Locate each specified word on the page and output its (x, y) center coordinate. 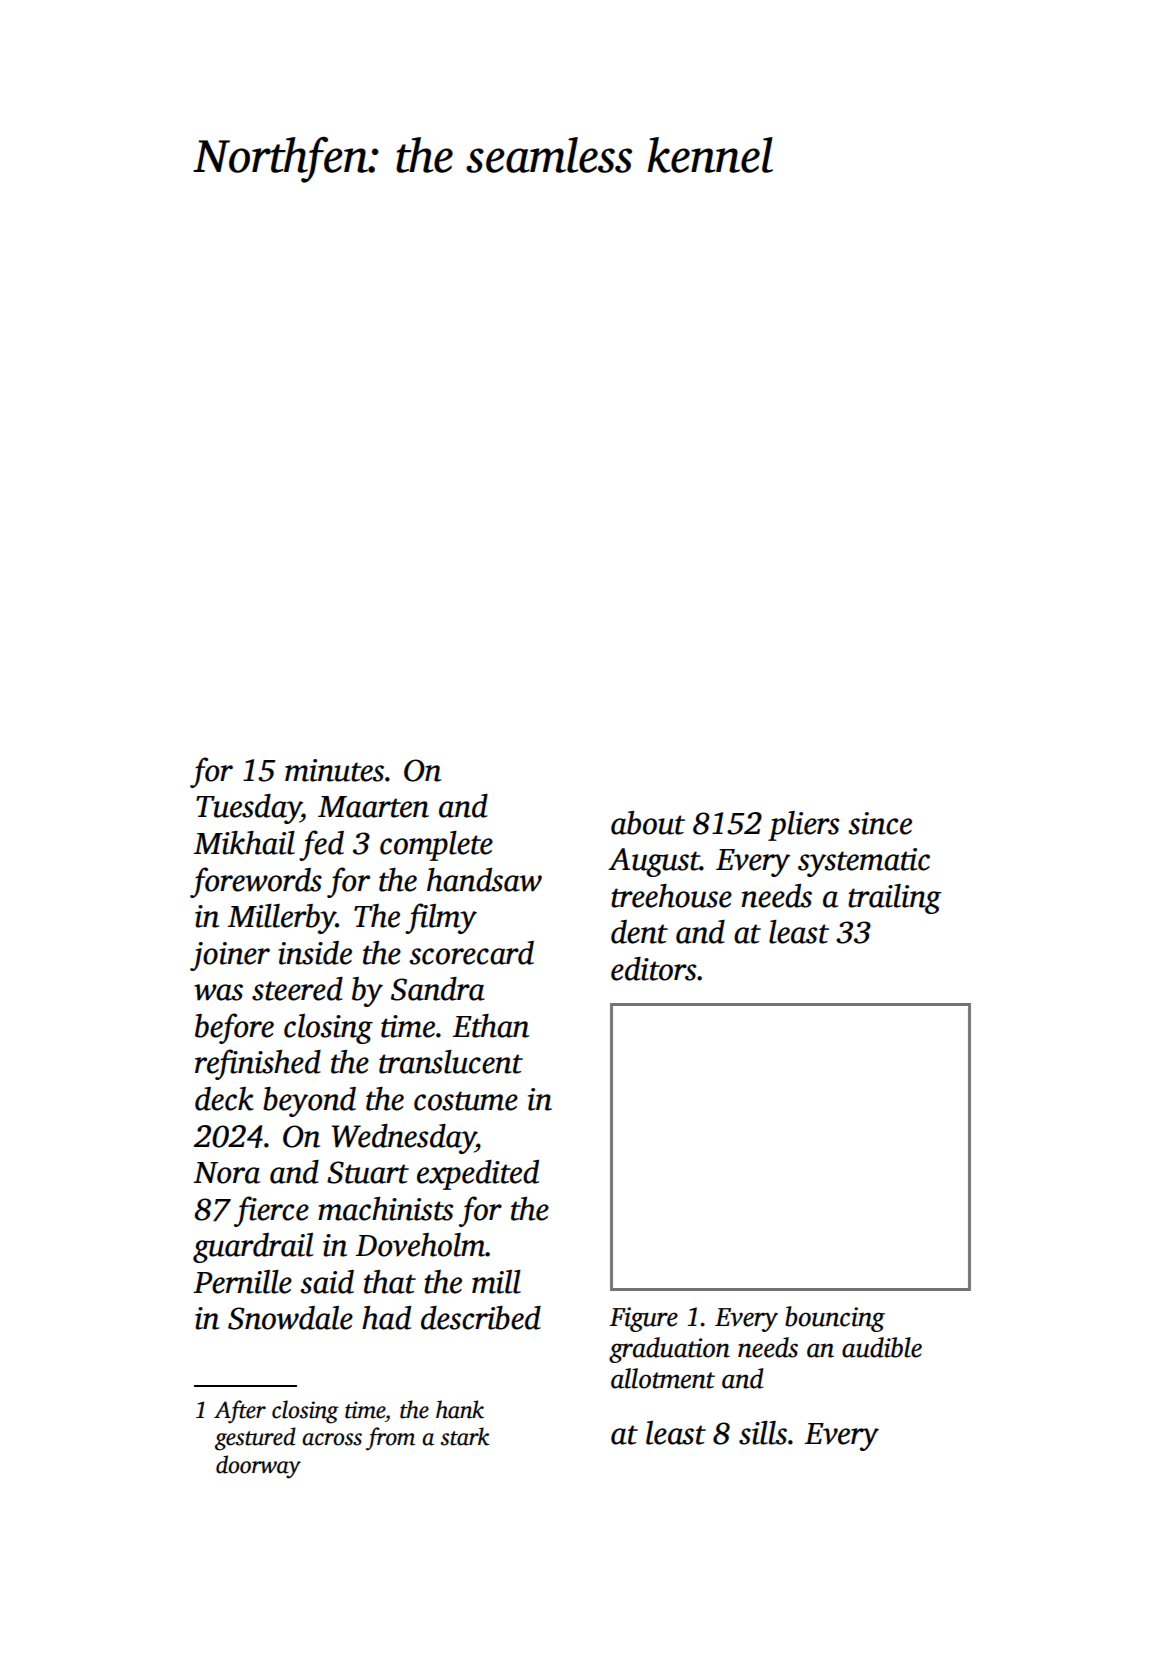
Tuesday (248, 809)
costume (466, 1101)
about (648, 823)
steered (297, 989)
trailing (894, 899)
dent (639, 932)
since (880, 823)
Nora (227, 1173)
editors (654, 969)
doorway (258, 1467)
